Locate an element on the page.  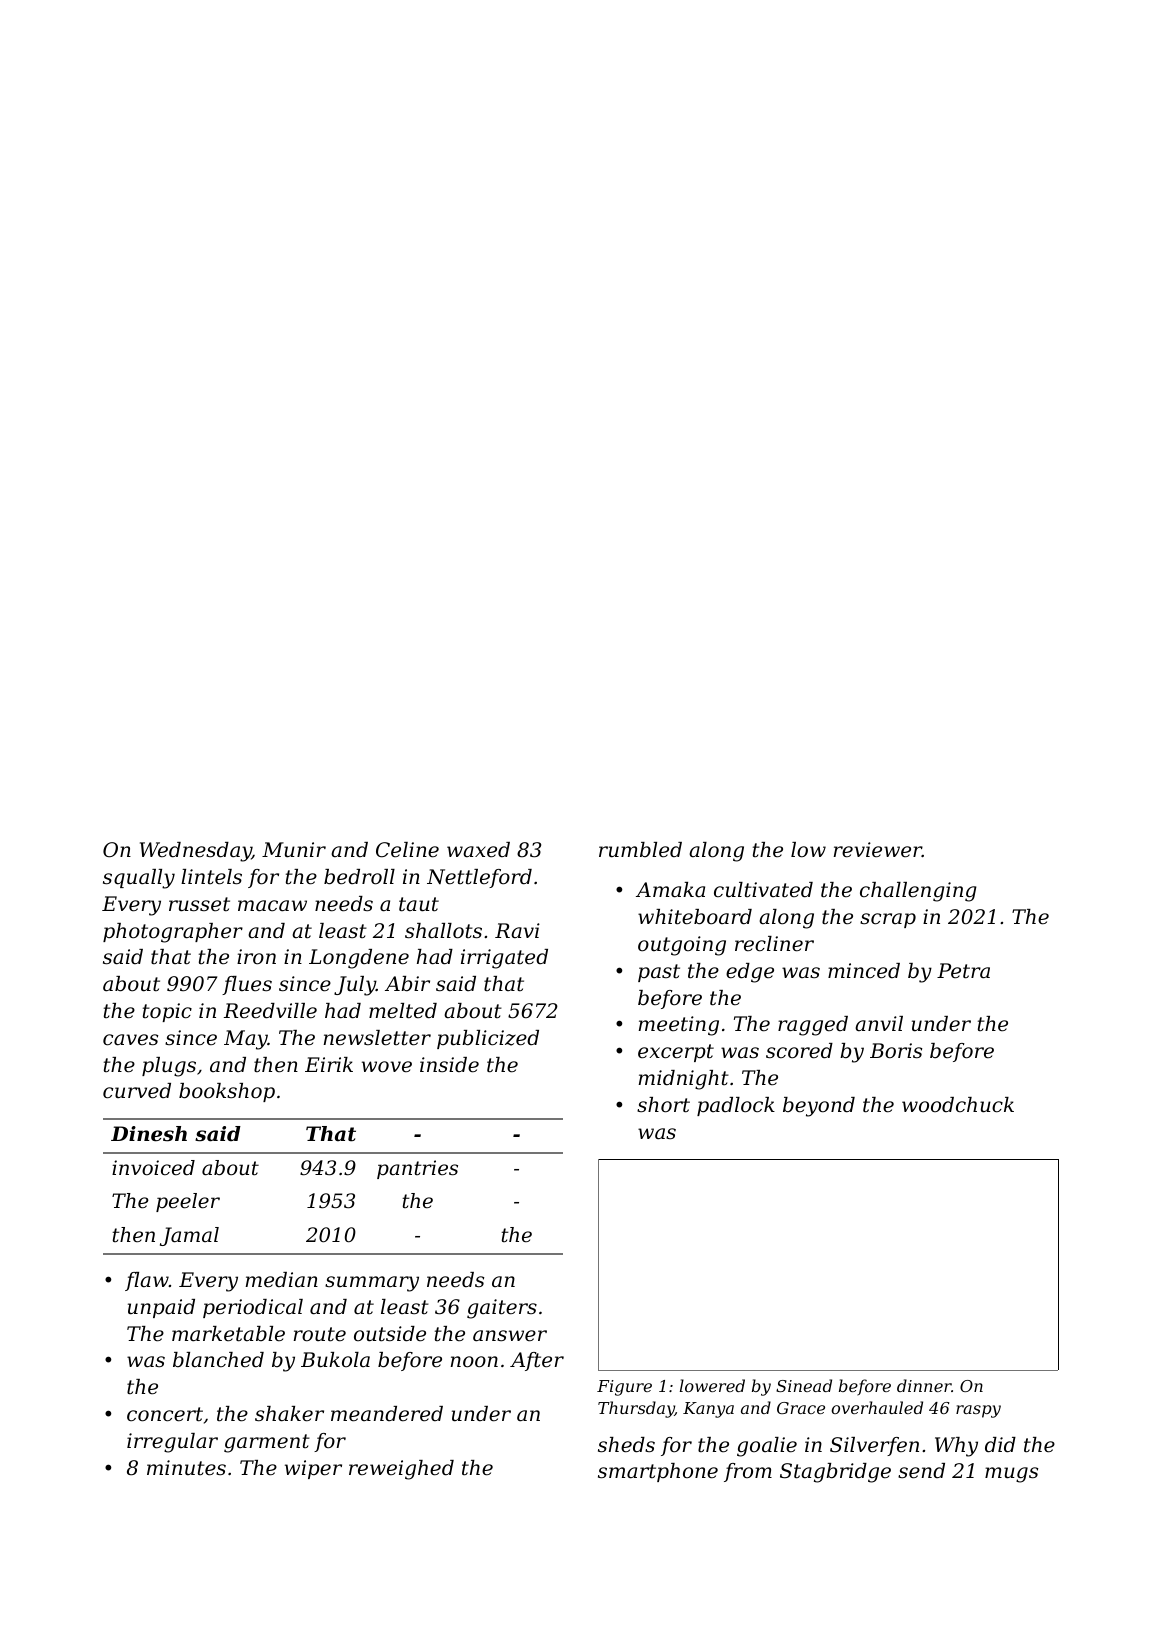
minutes is located at coordinates (186, 1468).
